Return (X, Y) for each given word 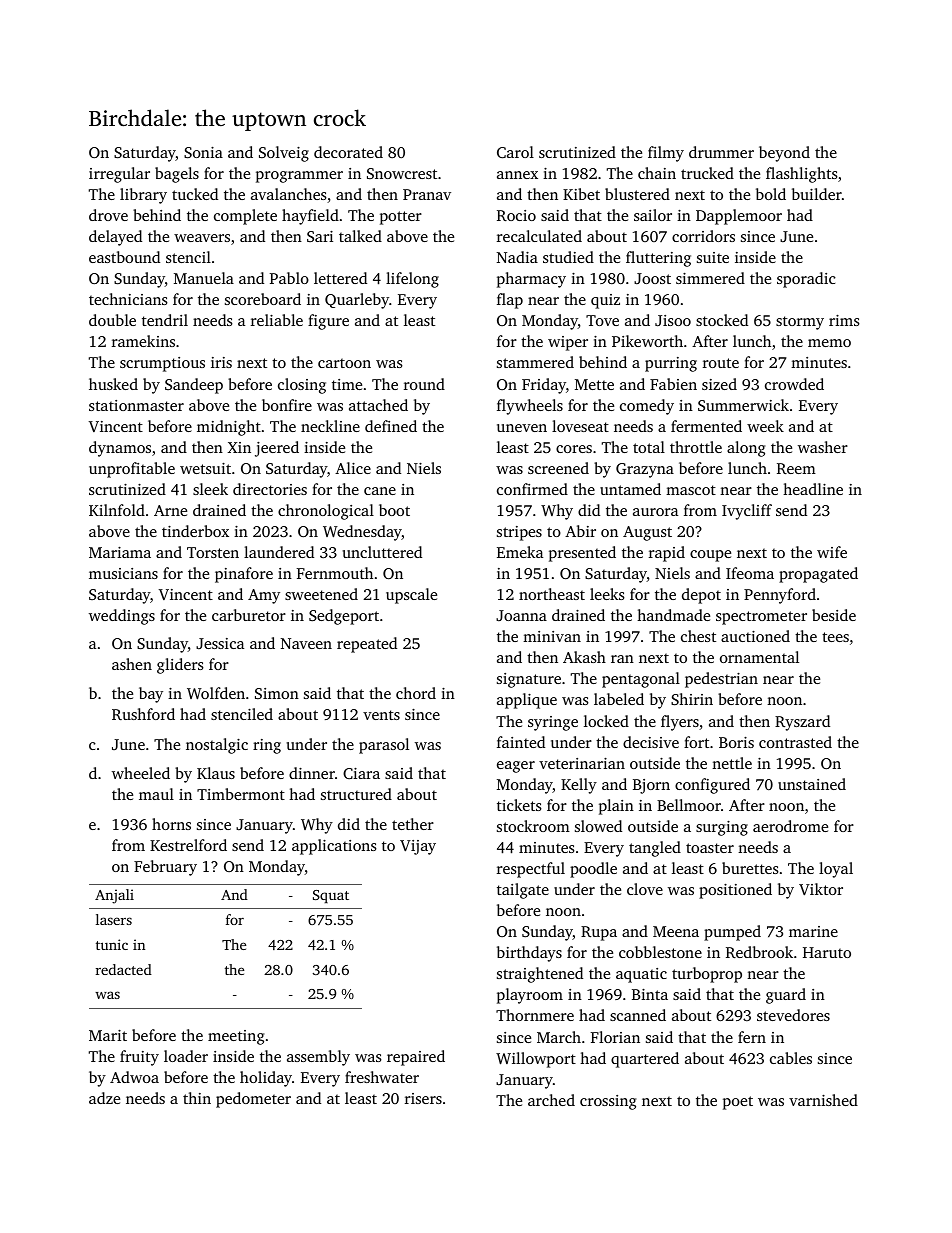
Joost (652, 278)
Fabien (673, 384)
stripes (519, 533)
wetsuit (205, 468)
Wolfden (216, 693)
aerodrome (790, 826)
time (347, 384)
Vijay (418, 847)
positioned (735, 891)
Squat (331, 896)
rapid (667, 554)
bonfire (287, 405)
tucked (195, 194)
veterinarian (582, 763)
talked (360, 236)
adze (104, 1098)
